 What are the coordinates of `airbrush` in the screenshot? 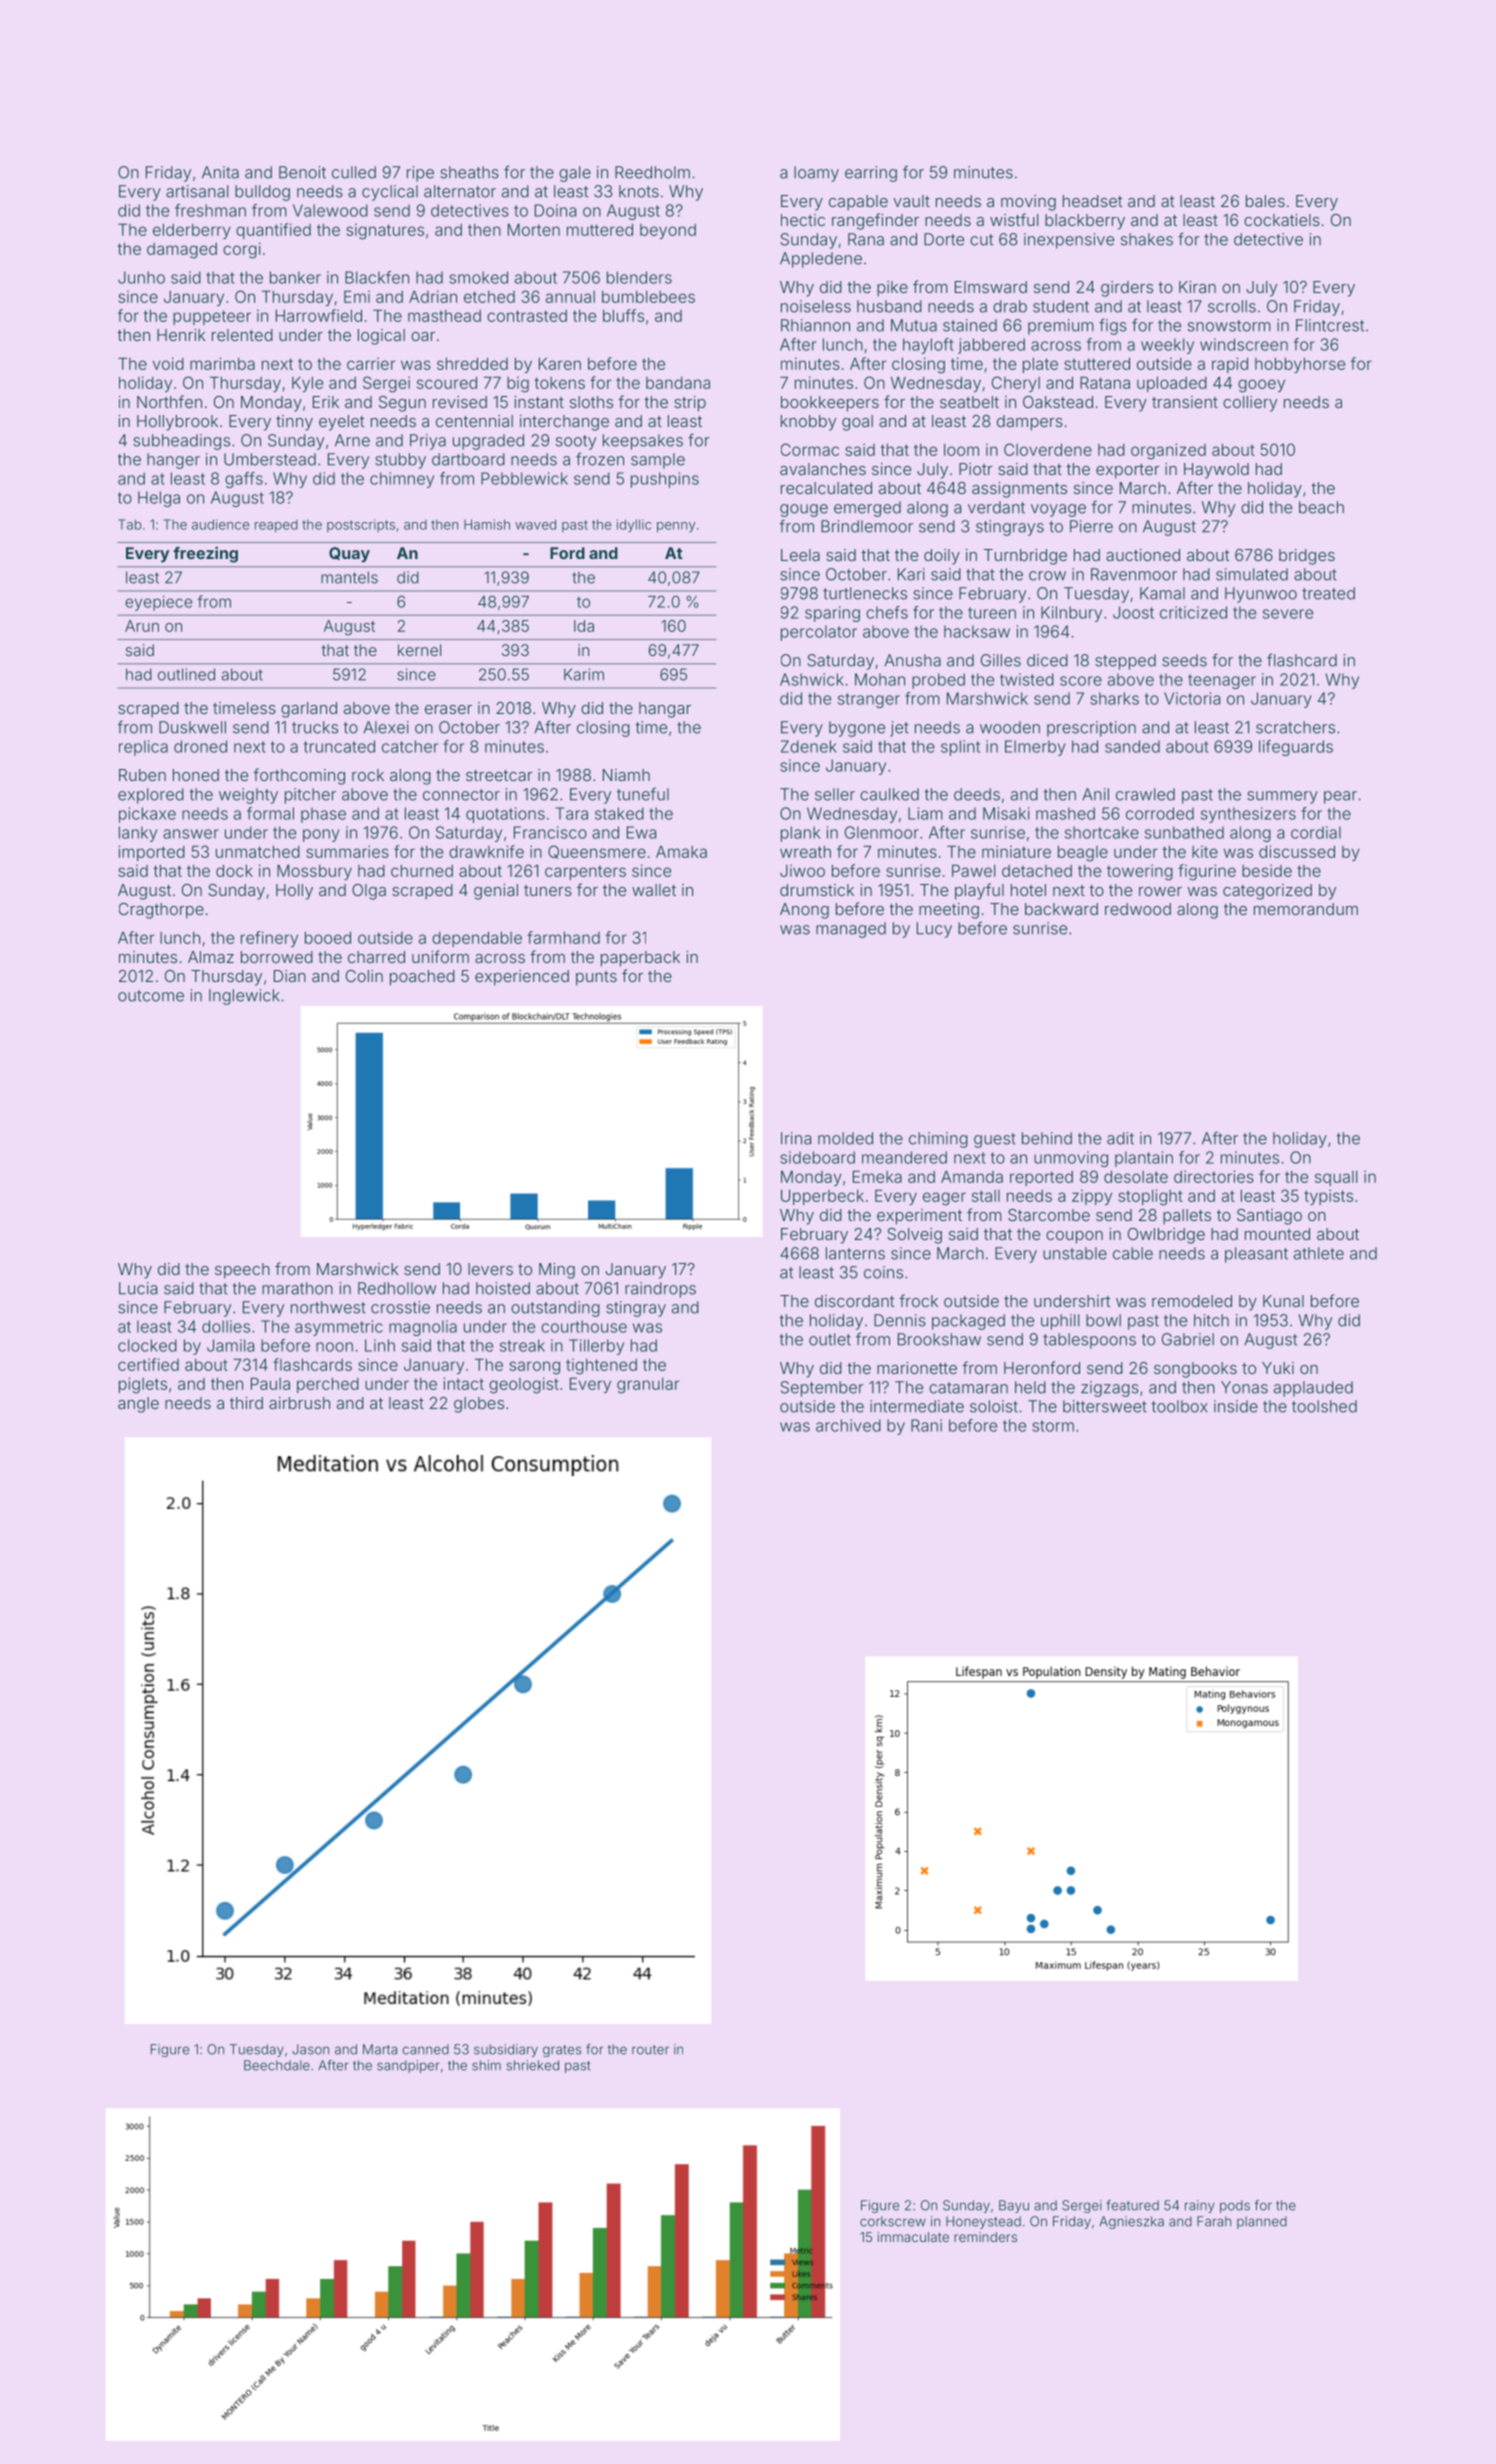 It's located at (299, 1403).
